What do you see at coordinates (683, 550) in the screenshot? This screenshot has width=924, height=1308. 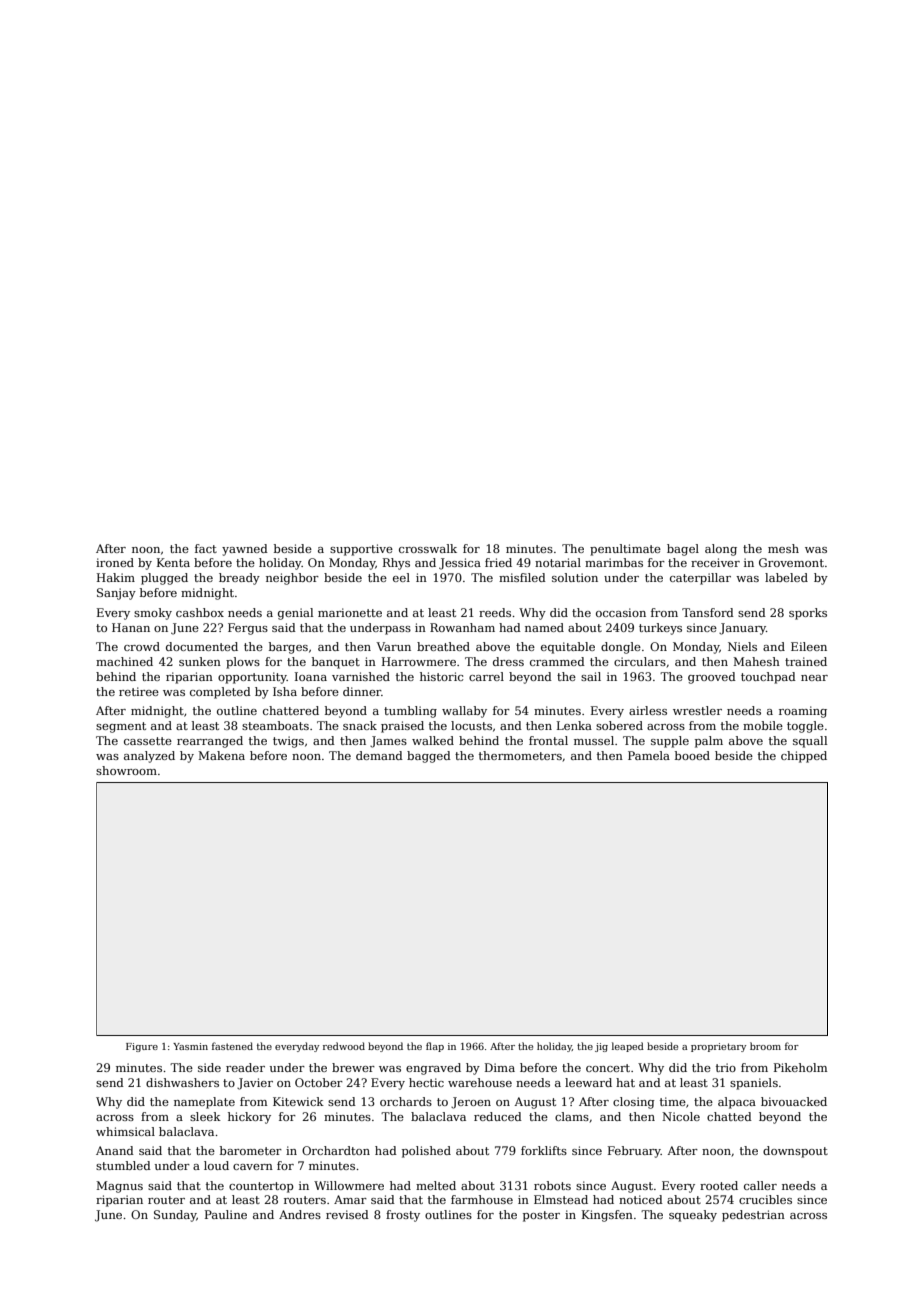 I see `bagel` at bounding box center [683, 550].
